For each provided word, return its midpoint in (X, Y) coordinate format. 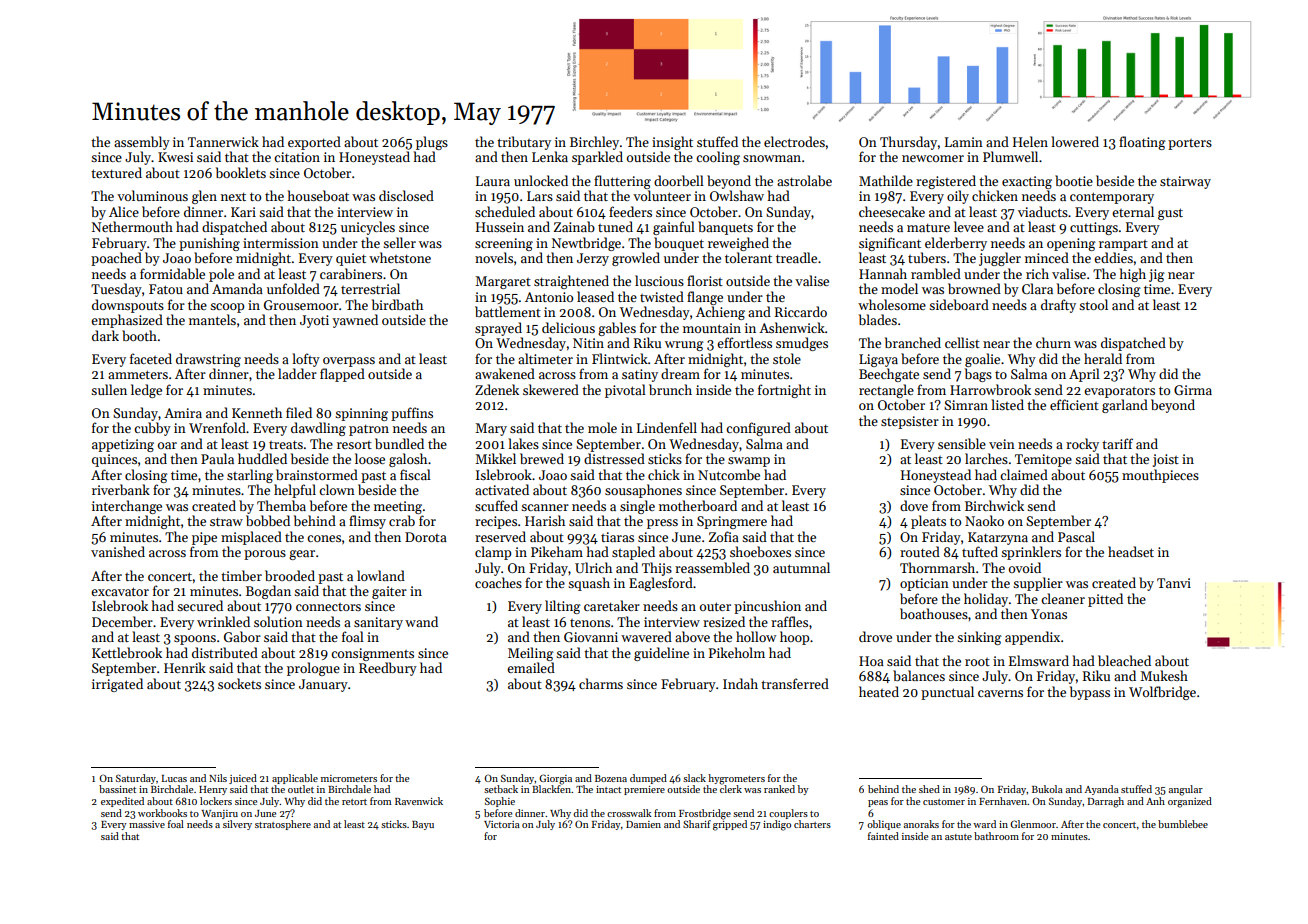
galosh (408, 460)
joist (1166, 460)
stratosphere (283, 825)
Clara (1037, 288)
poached (116, 259)
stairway (1185, 182)
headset (1131, 551)
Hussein (500, 227)
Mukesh (1164, 675)
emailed (531, 667)
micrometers (349, 778)
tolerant (748, 257)
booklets (241, 172)
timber (241, 575)
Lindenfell (667, 427)
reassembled (712, 567)
